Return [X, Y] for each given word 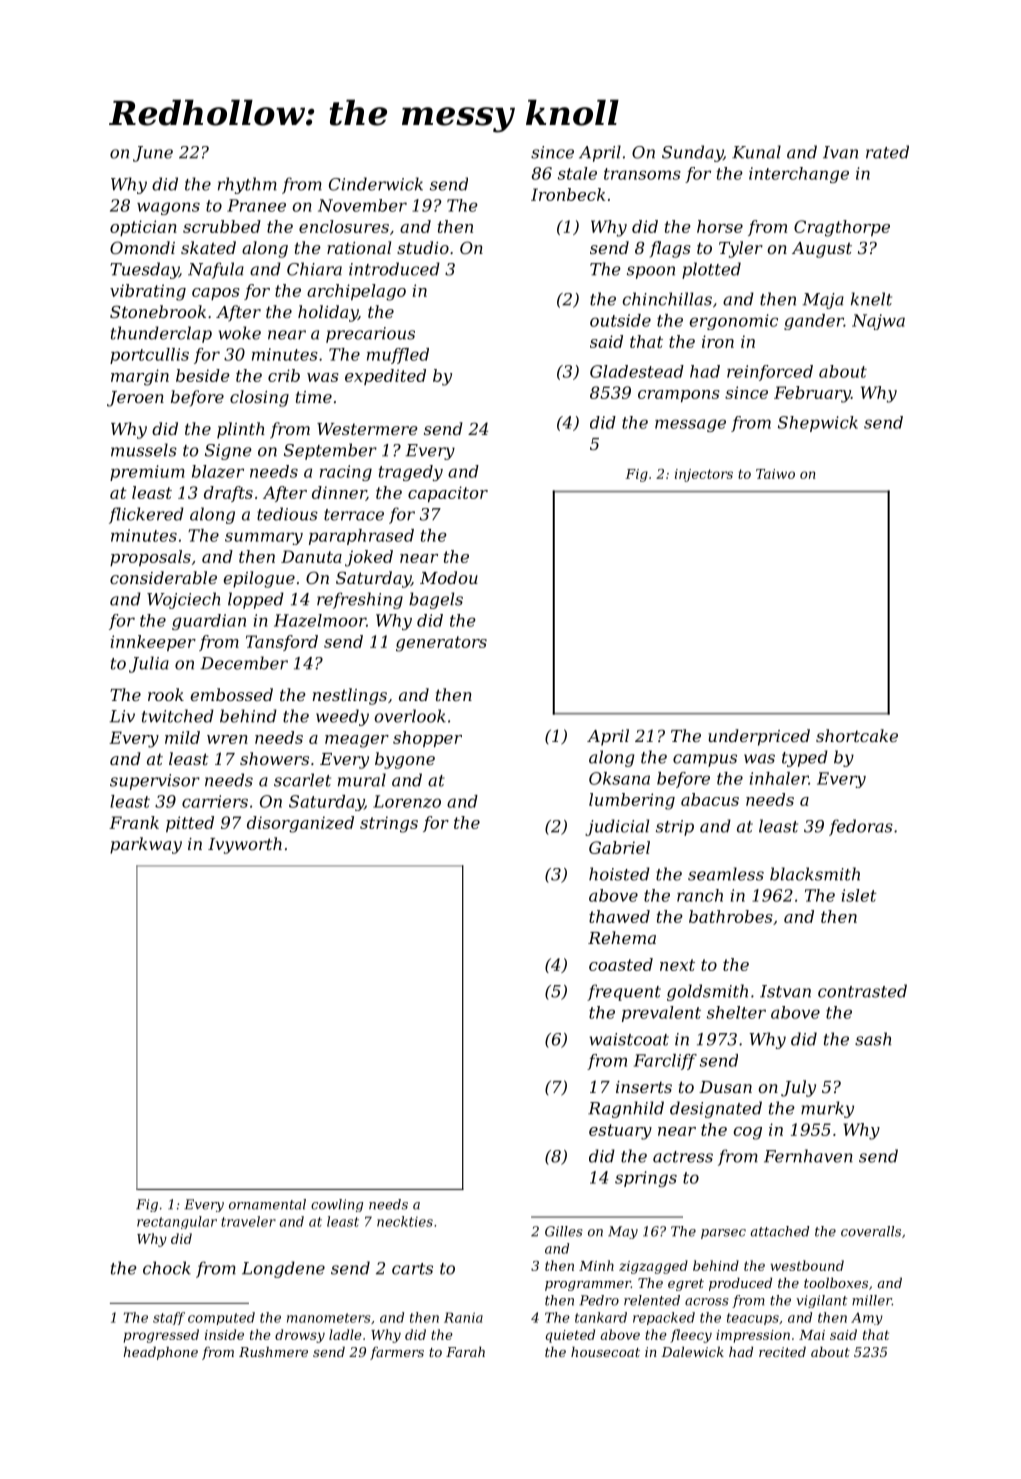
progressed [161, 1336]
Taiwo [775, 474]
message [690, 425]
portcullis [149, 356]
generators [441, 644]
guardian [209, 622]
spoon [651, 272]
